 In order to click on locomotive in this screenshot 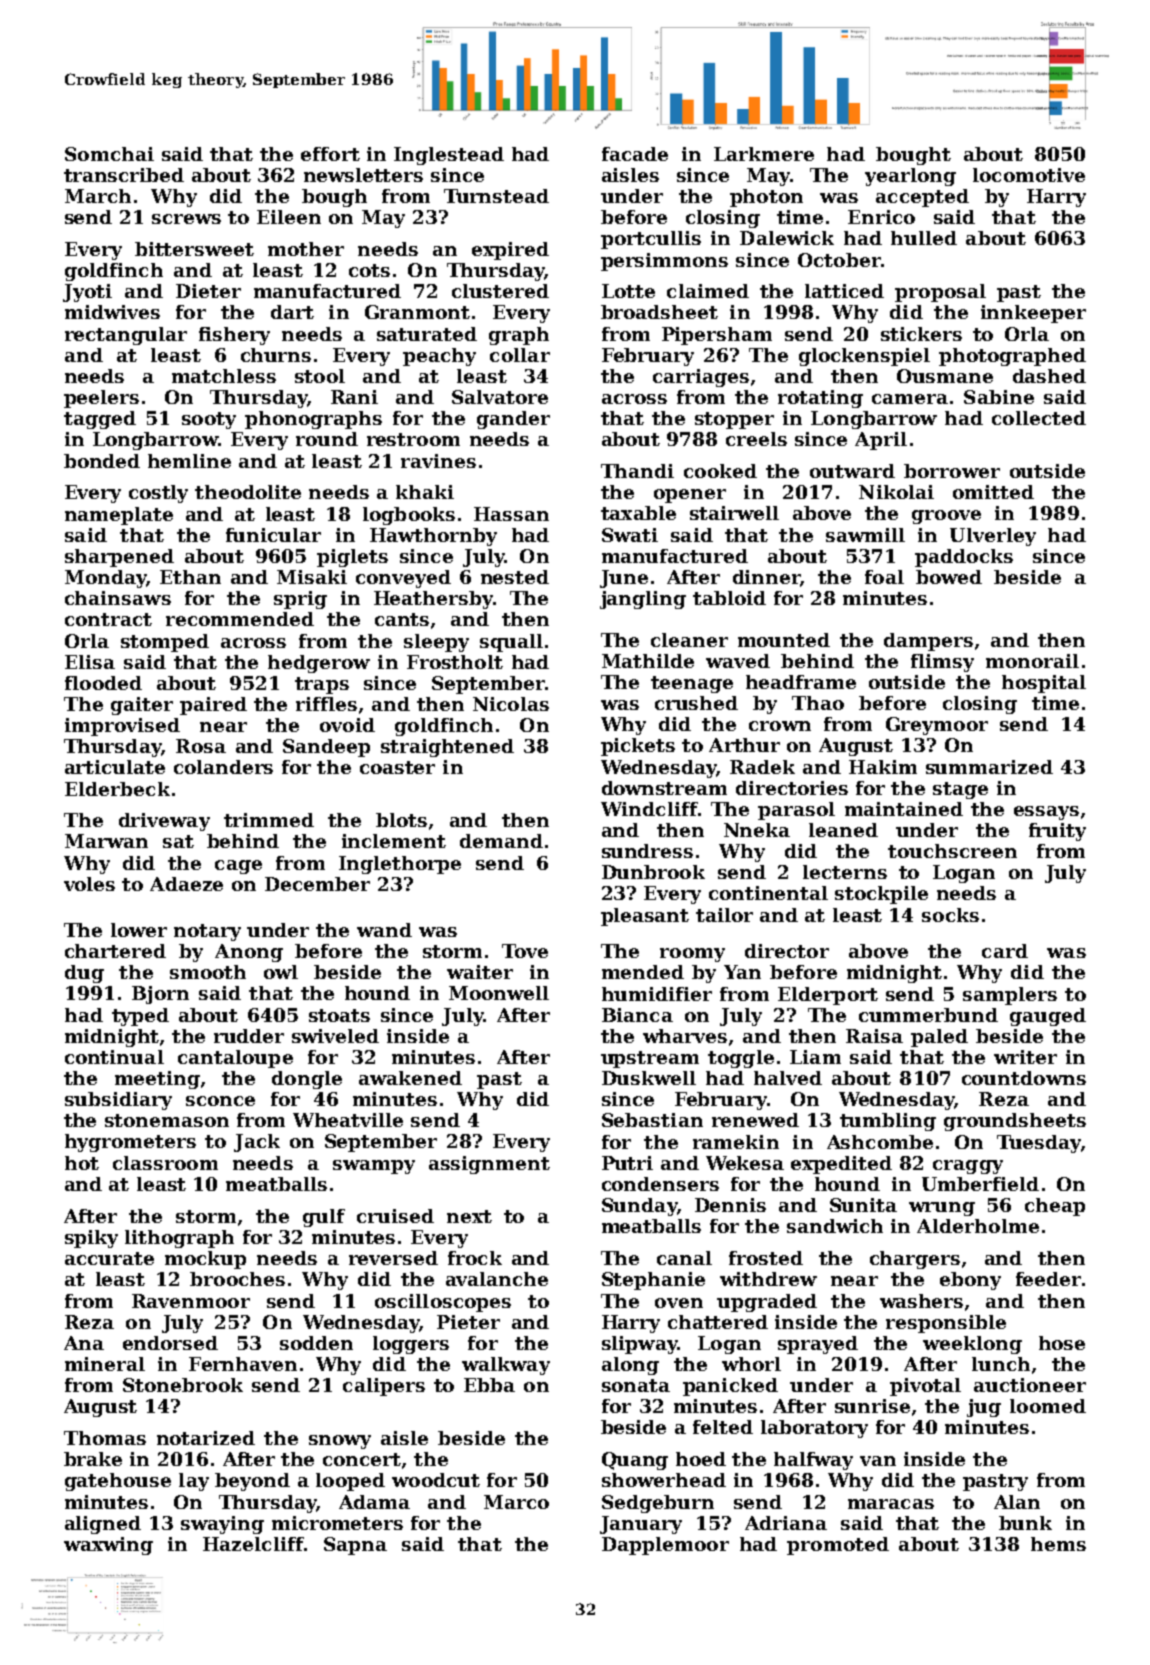, I will do `click(1029, 175)`.
